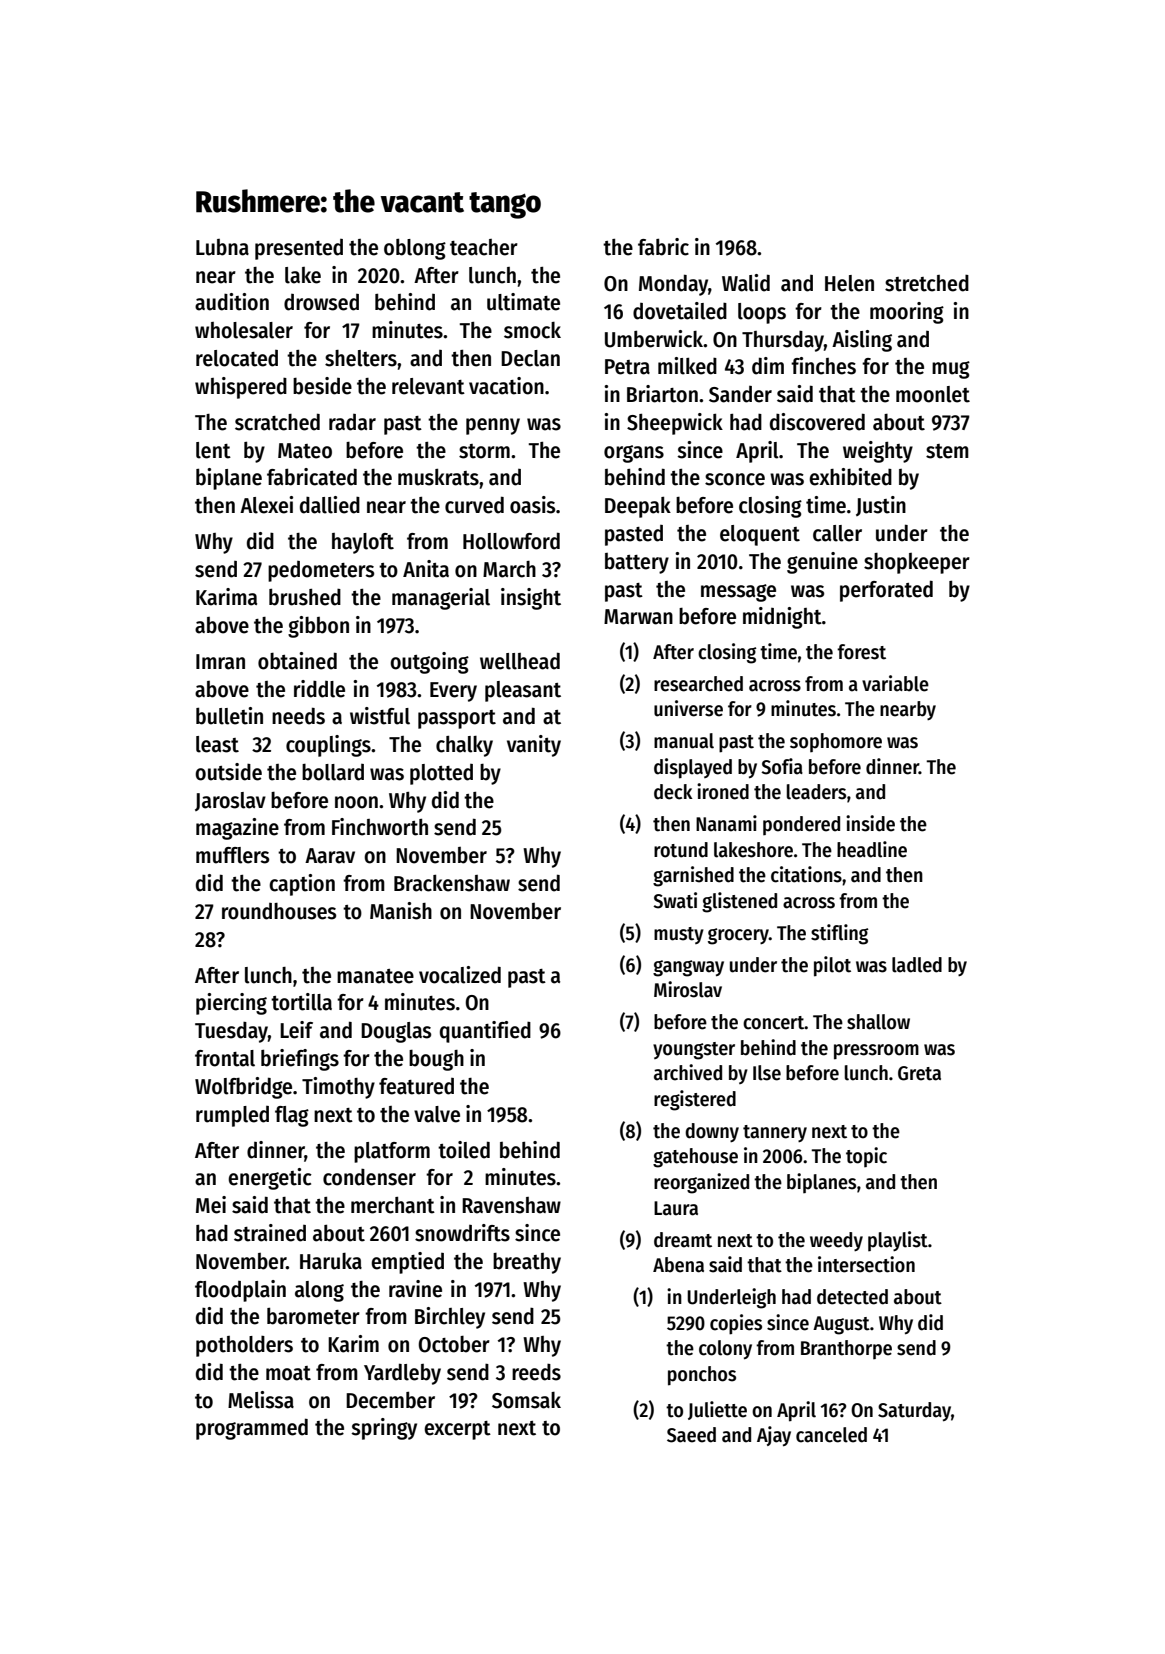  Describe the element at coordinates (823, 366) in the screenshot. I see `finches` at that location.
